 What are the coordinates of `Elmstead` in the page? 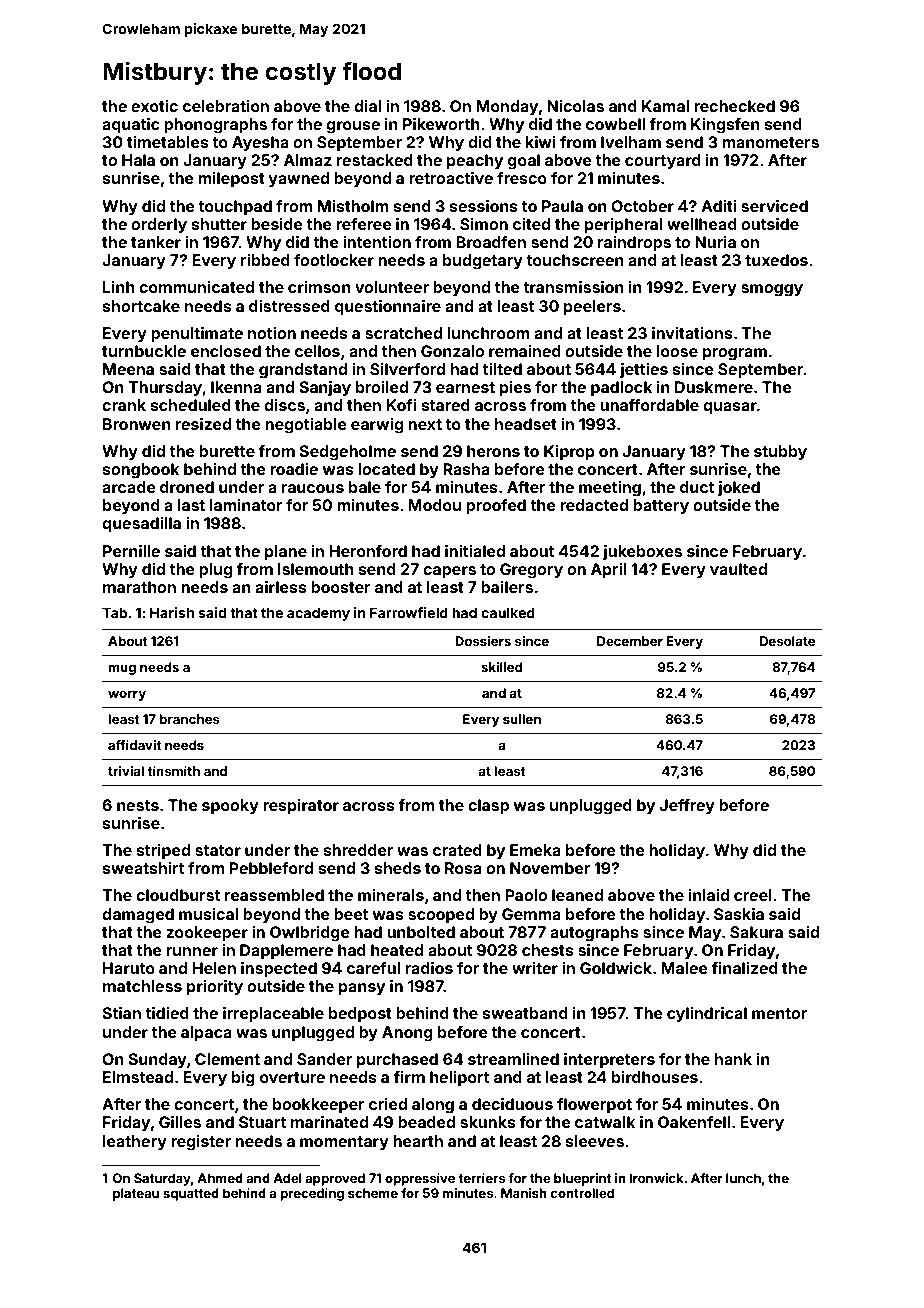 It's located at (138, 1077).
